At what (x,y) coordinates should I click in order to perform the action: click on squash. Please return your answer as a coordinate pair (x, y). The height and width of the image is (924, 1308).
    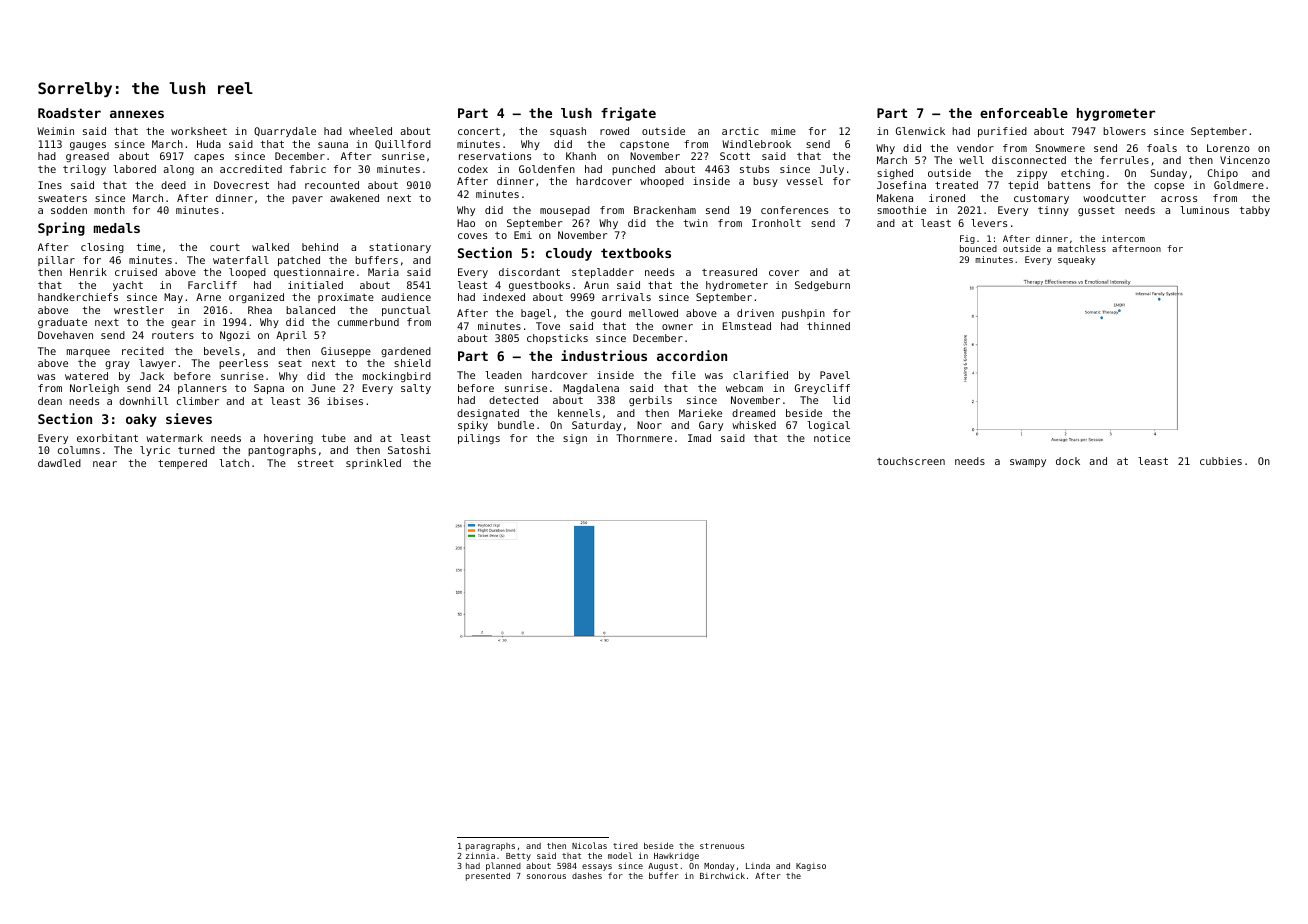
    Looking at the image, I should click on (568, 132).
